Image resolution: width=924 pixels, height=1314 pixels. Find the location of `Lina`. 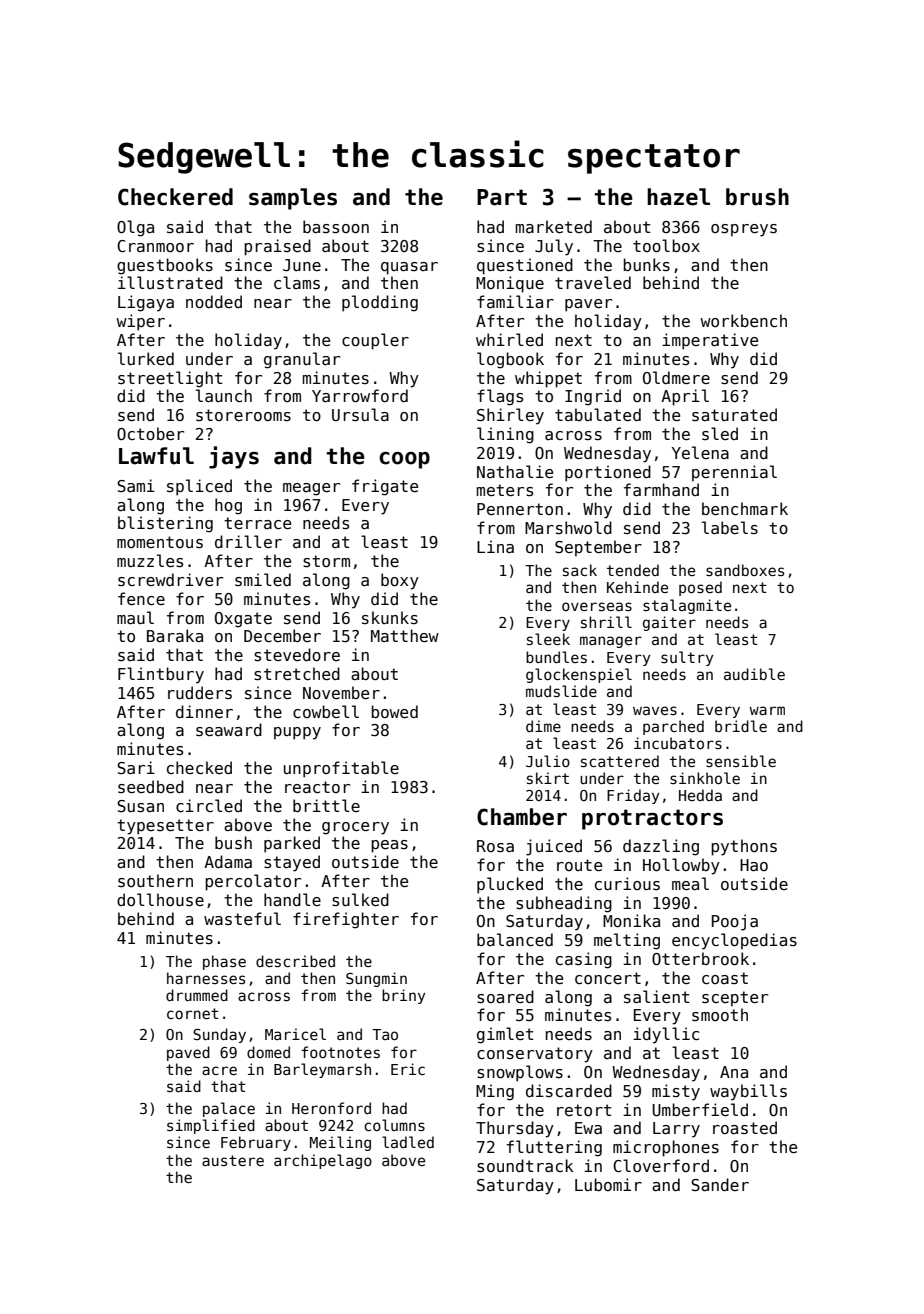

Lina is located at coordinates (495, 546).
